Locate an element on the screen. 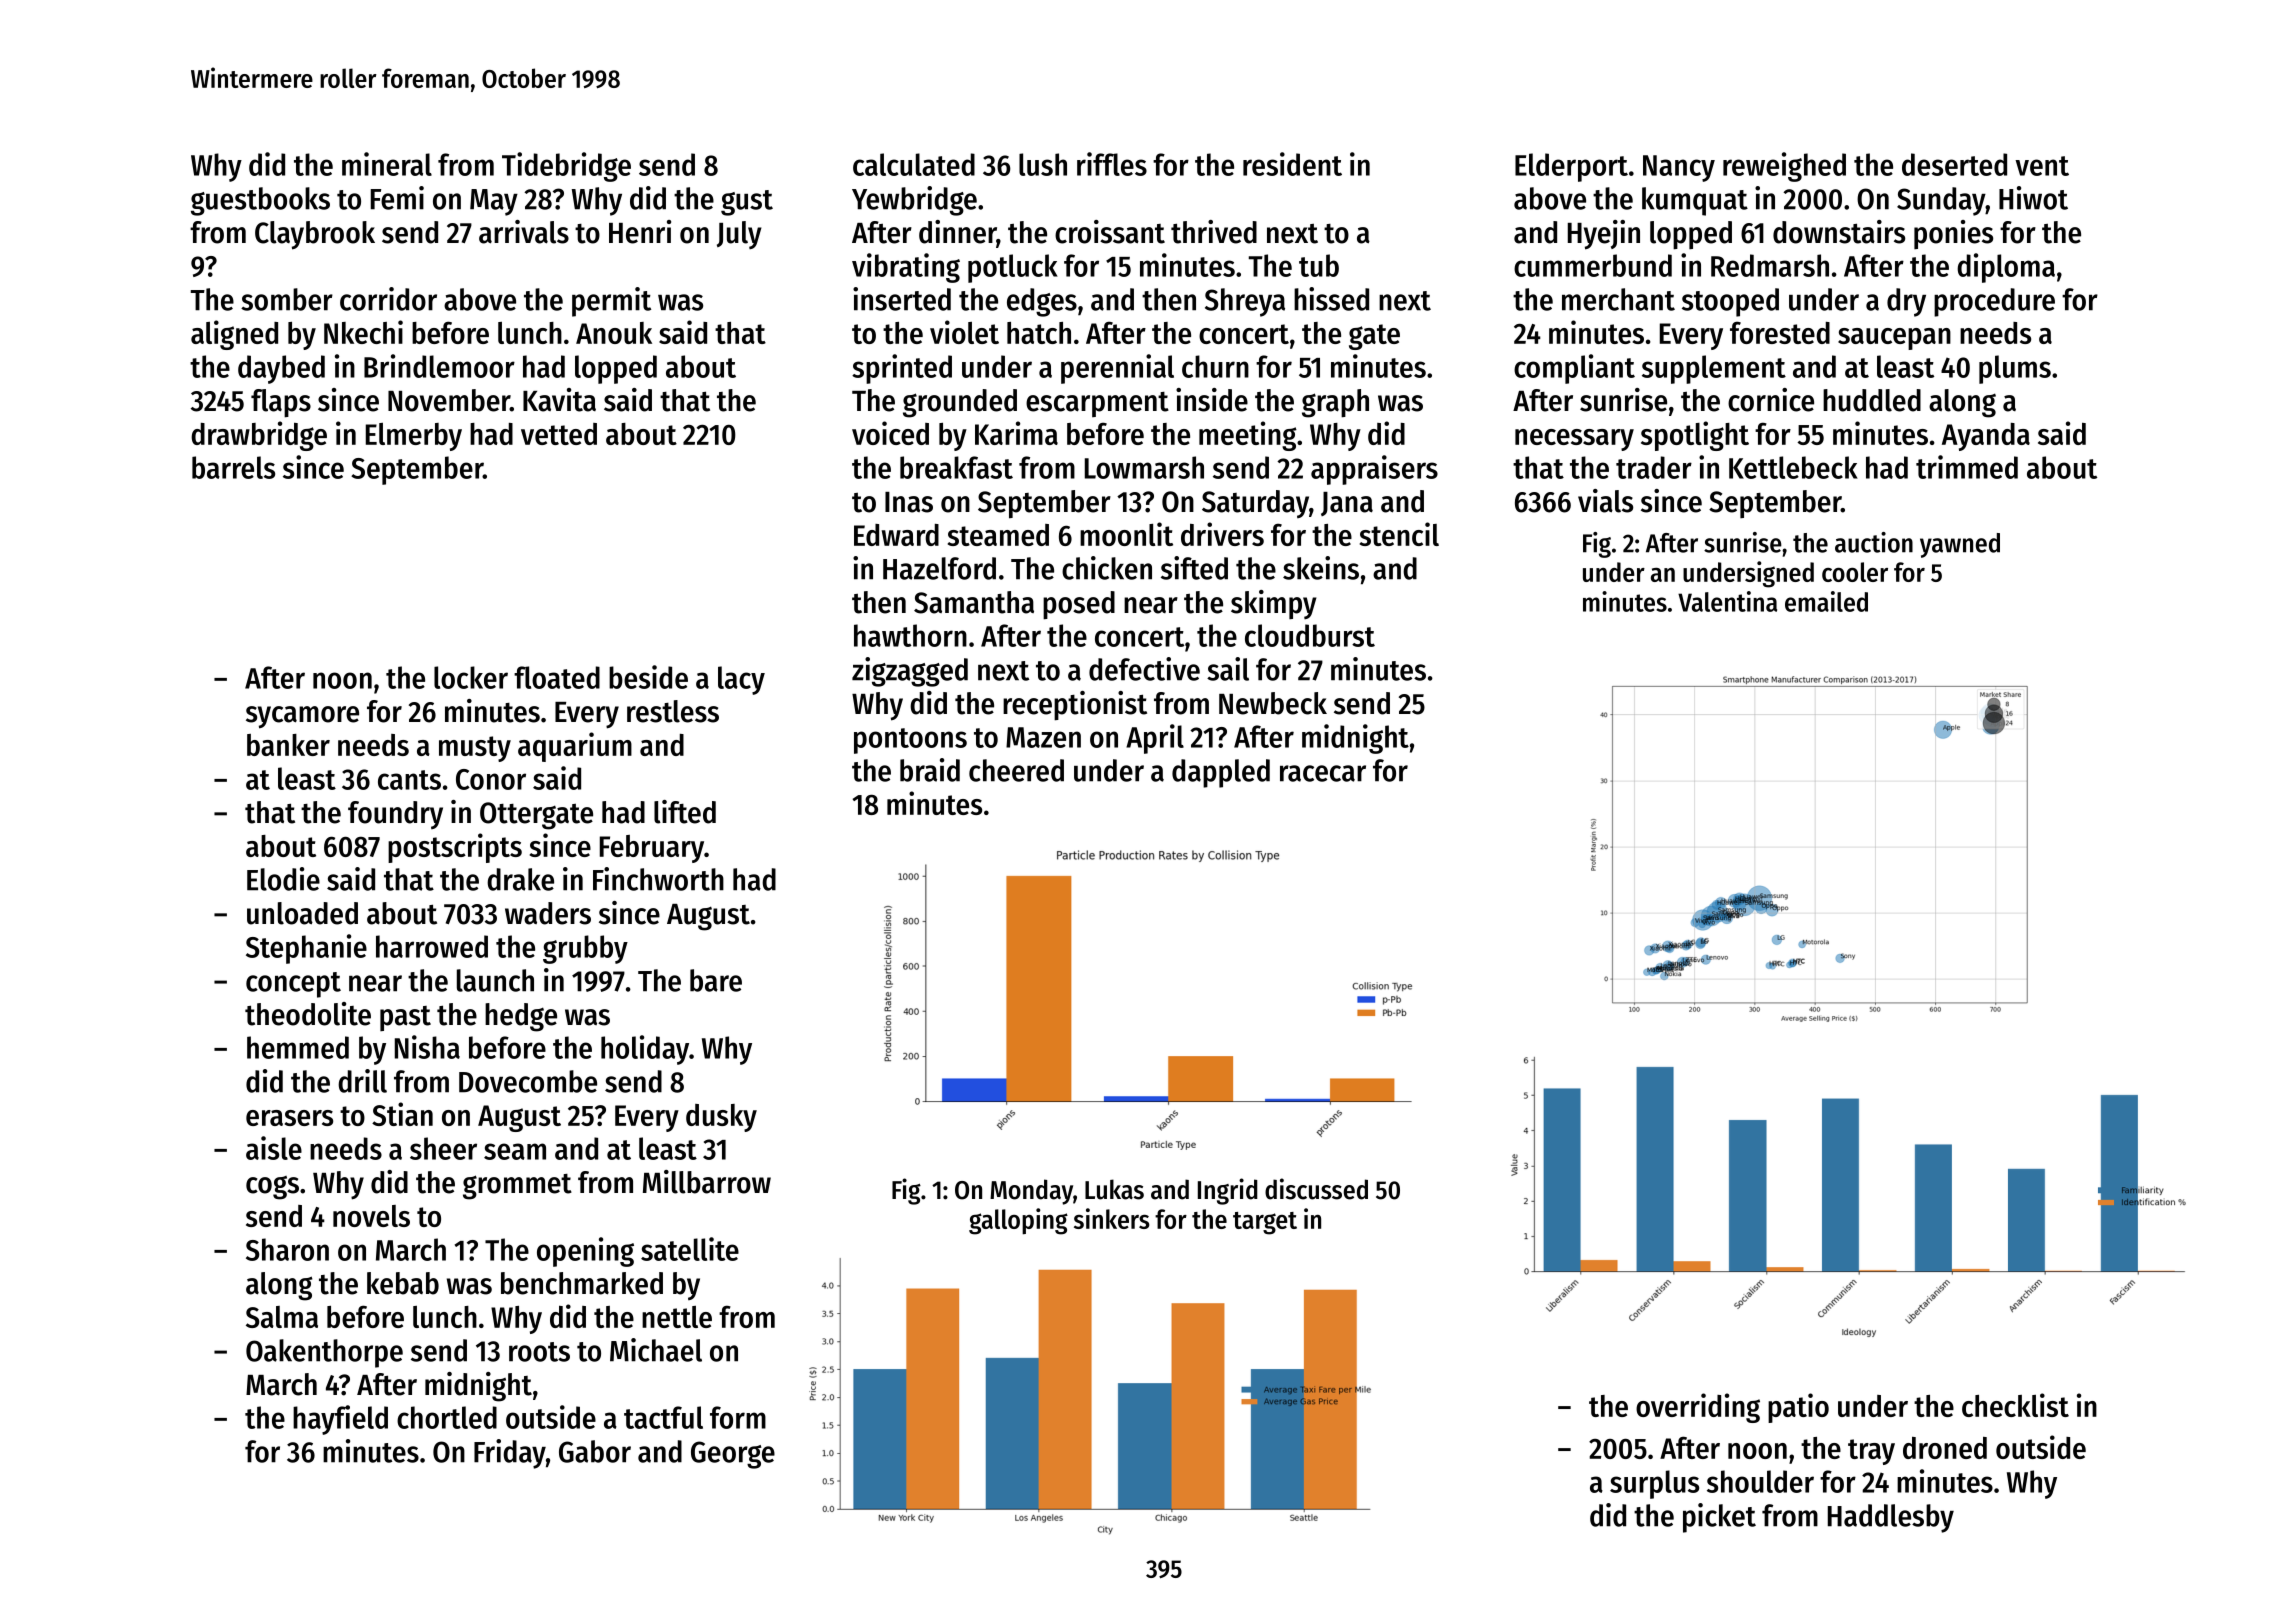  hayfield is located at coordinates (340, 1420).
